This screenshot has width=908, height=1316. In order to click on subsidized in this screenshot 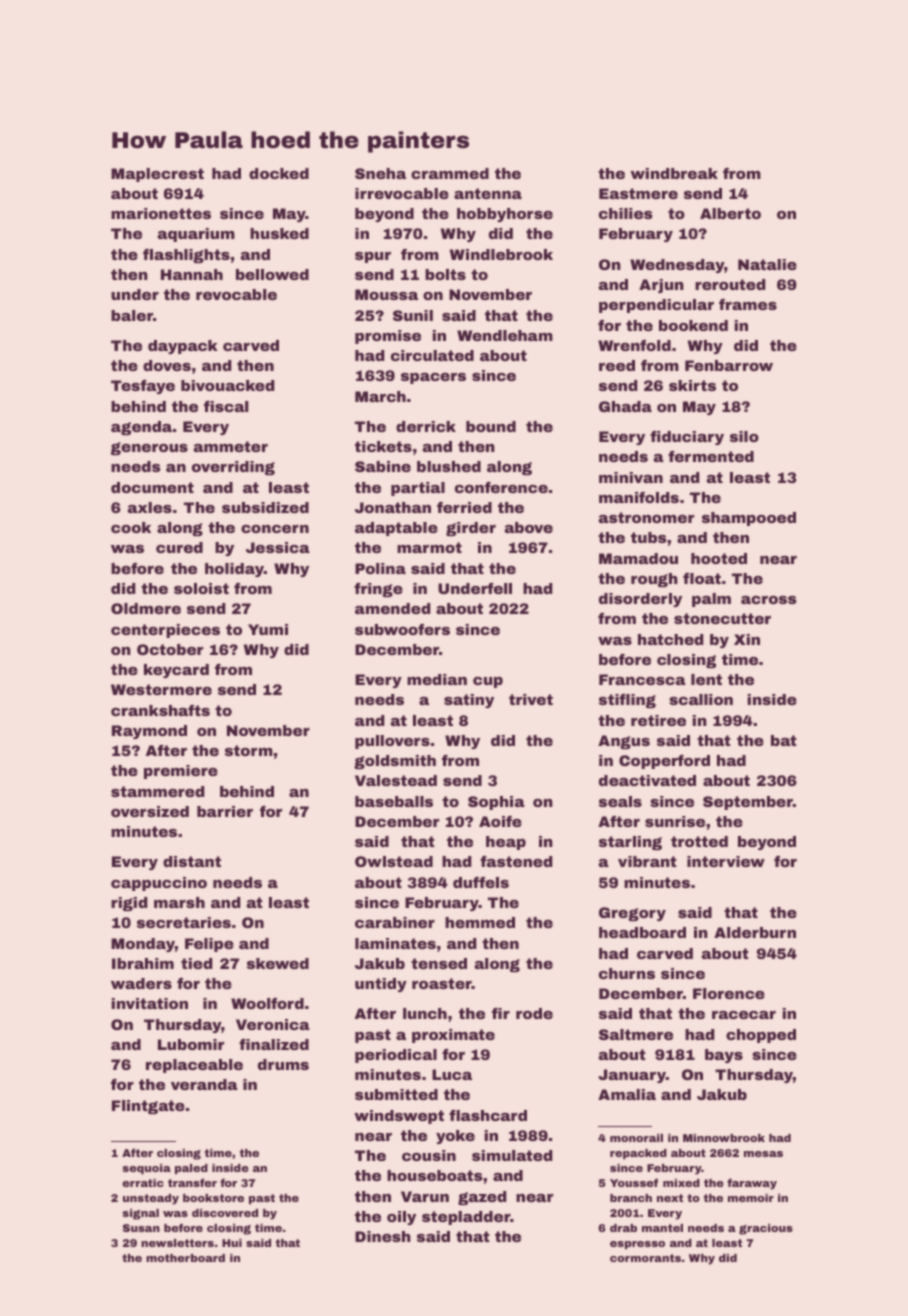, I will do `click(265, 507)`.
